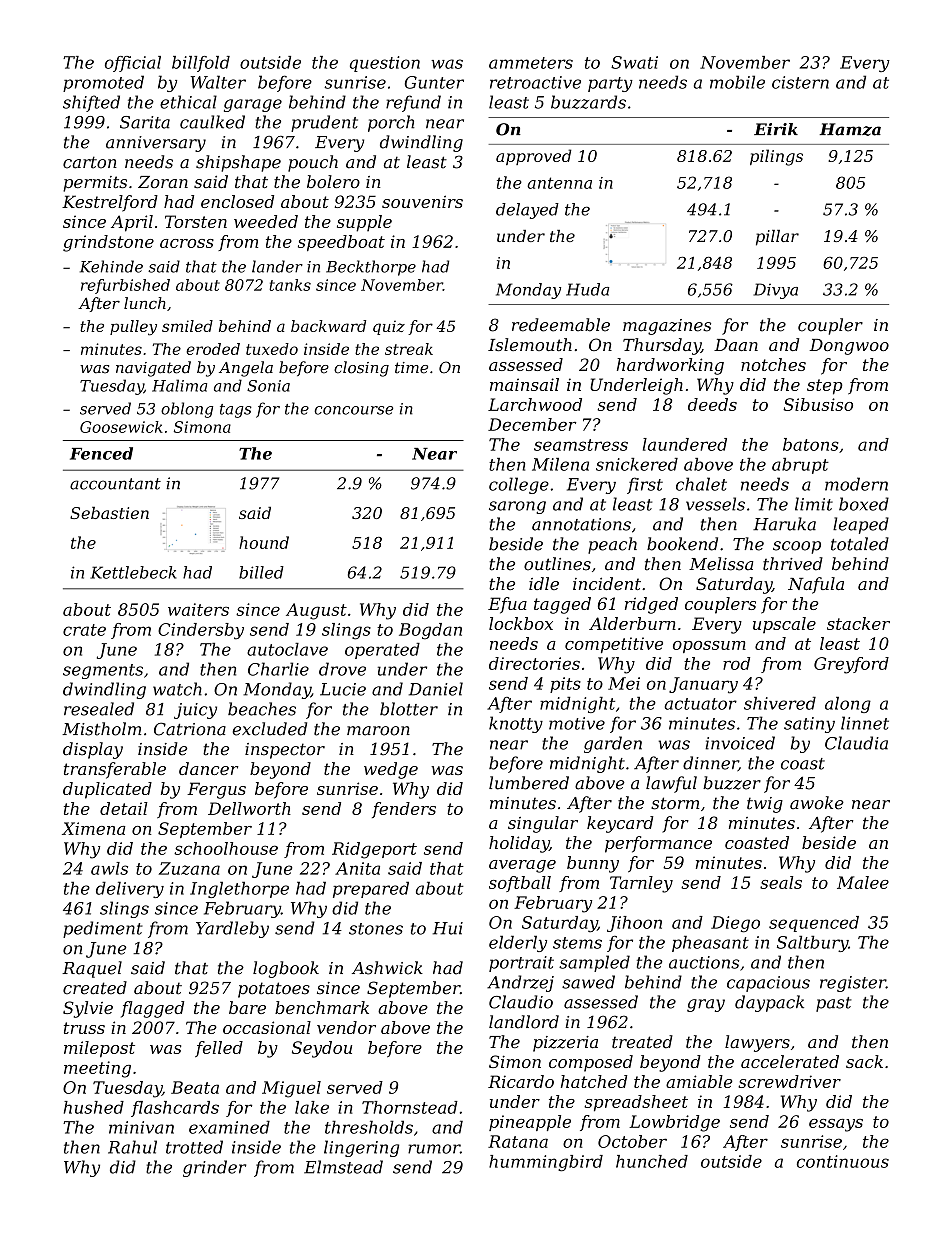  What do you see at coordinates (863, 882) in the document?
I see `Malee` at bounding box center [863, 882].
